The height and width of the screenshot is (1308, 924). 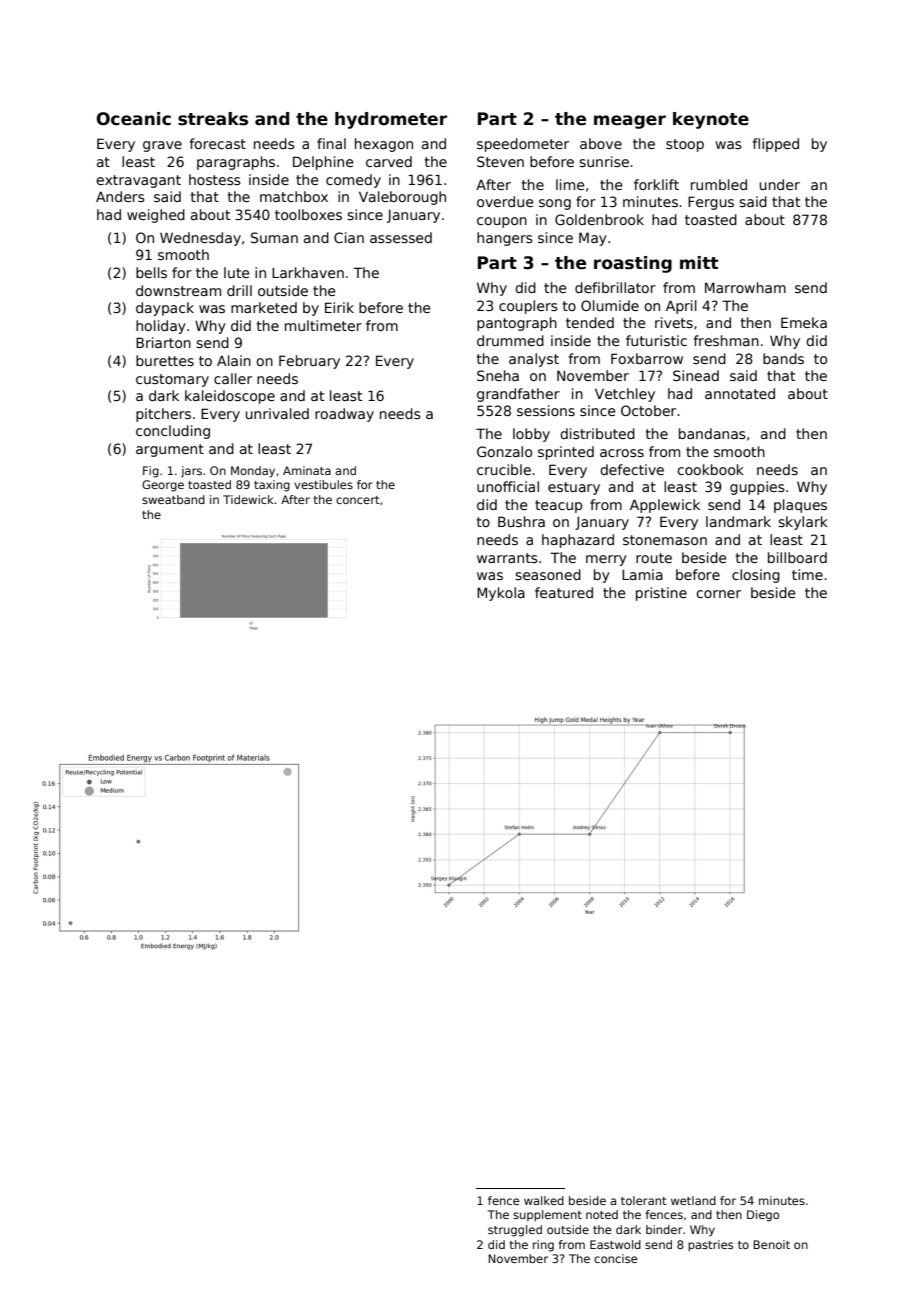 I want to click on pristine, so click(x=661, y=594).
